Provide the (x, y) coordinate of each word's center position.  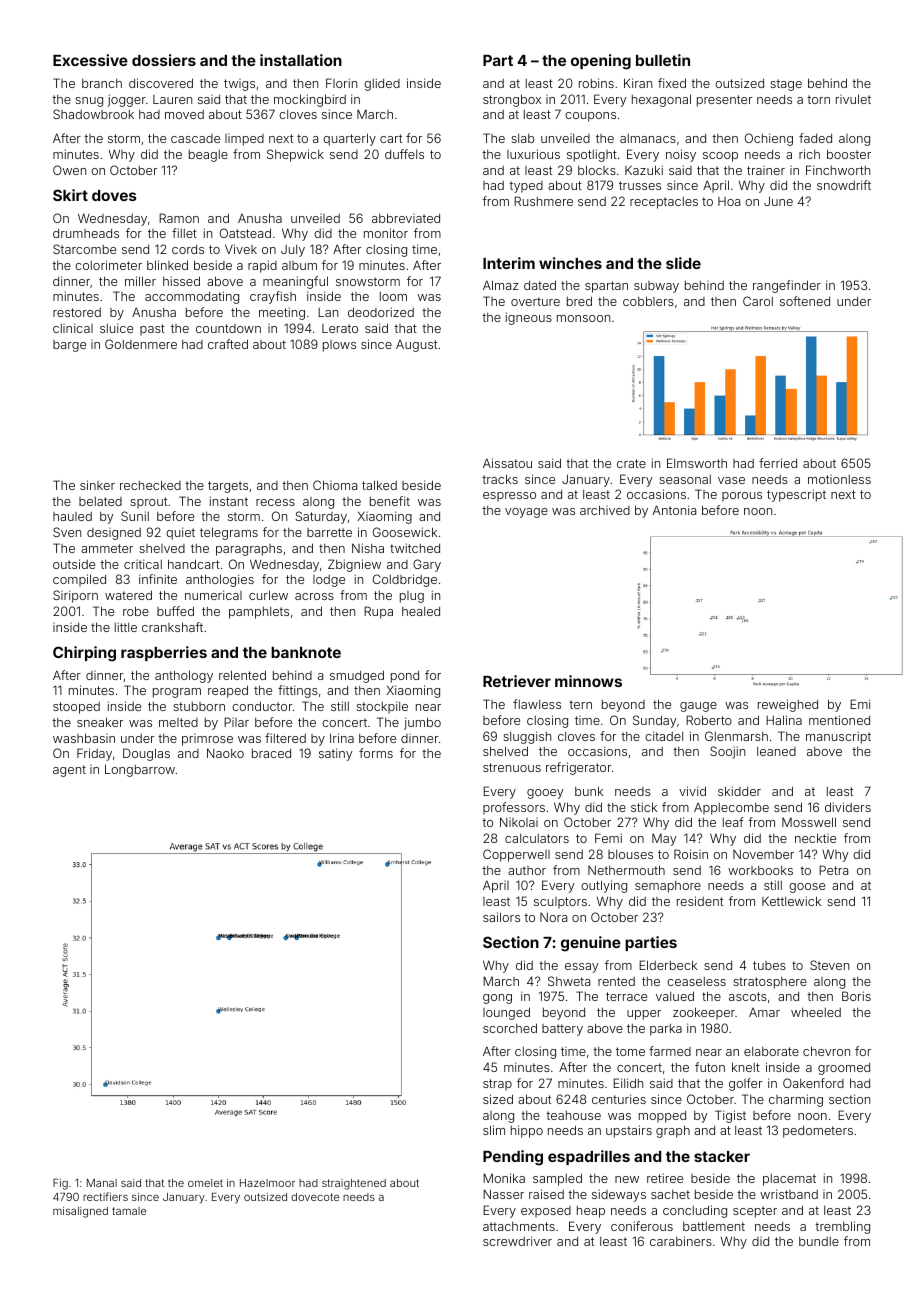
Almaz (501, 285)
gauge (698, 707)
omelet (205, 1183)
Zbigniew (354, 565)
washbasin (84, 738)
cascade (195, 138)
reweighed (788, 705)
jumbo (422, 723)
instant (229, 501)
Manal (102, 1183)
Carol (758, 301)
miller (140, 281)
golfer (745, 1084)
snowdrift (844, 185)
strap (497, 1085)
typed (526, 187)
